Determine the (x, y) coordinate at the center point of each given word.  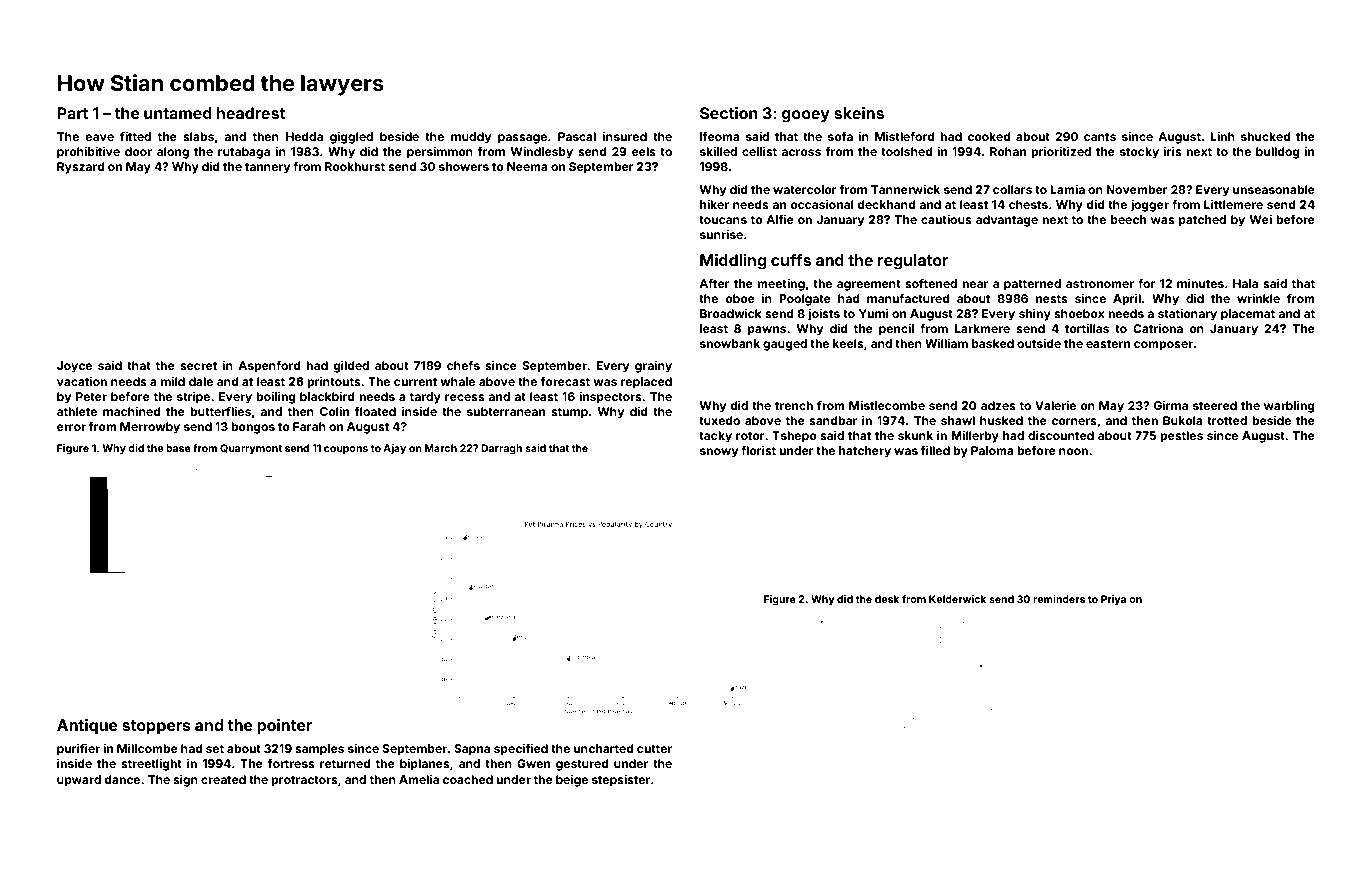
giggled (351, 138)
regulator (913, 262)
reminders (1059, 599)
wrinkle (1258, 298)
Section (729, 113)
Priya (1113, 600)
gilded (351, 367)
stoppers (156, 727)
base (178, 448)
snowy (719, 453)
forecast (565, 381)
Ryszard (81, 168)
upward (79, 781)
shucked (1266, 136)
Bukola (1183, 420)
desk (887, 599)
